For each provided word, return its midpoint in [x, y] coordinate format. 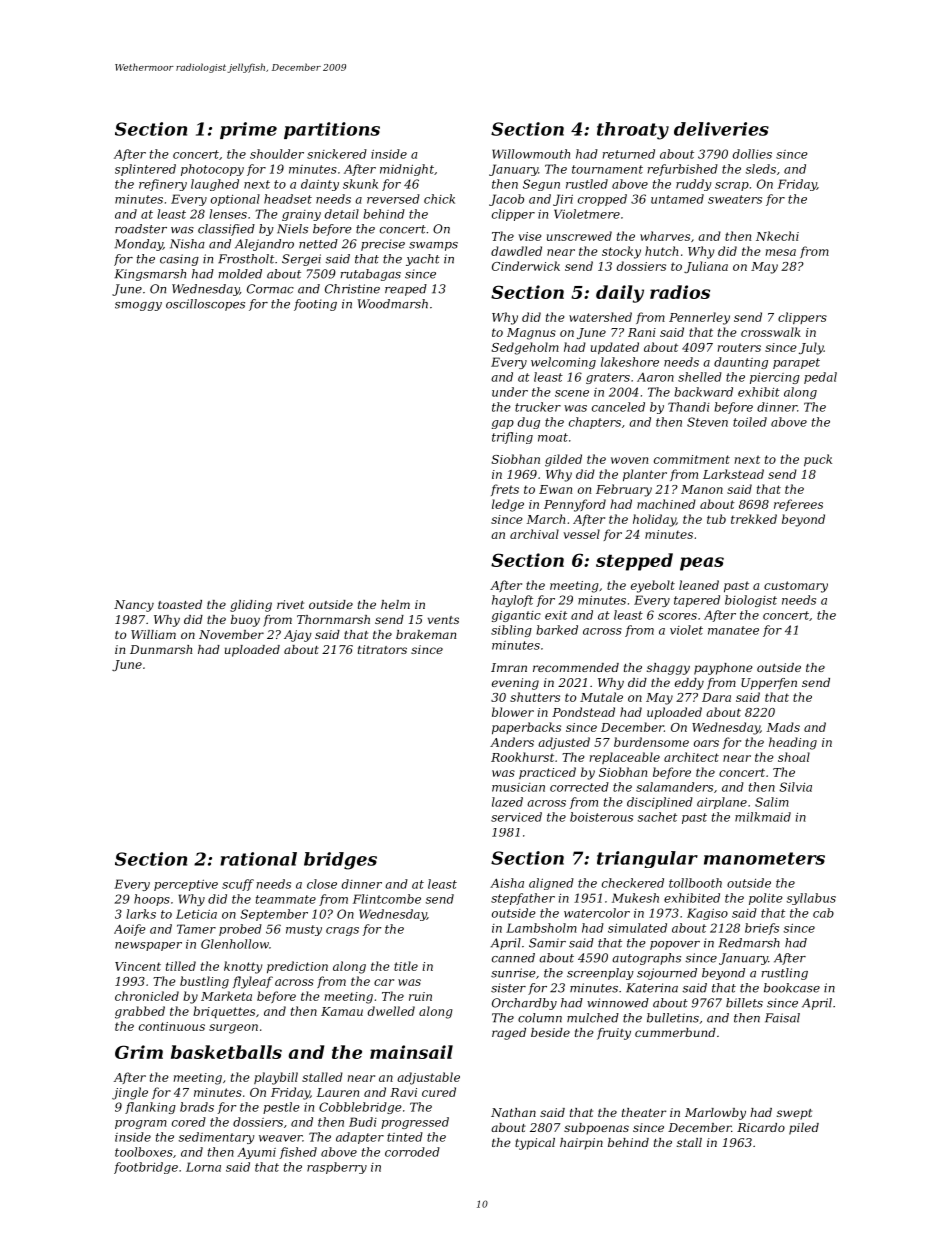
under [510, 392]
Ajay [298, 636]
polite [766, 899]
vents [443, 620]
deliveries [721, 129]
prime [248, 130]
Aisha [507, 883]
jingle [130, 1093]
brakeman [426, 634]
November [231, 634]
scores [677, 616]
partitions [332, 130]
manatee [733, 630]
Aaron [655, 377]
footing [315, 305]
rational [258, 859]
